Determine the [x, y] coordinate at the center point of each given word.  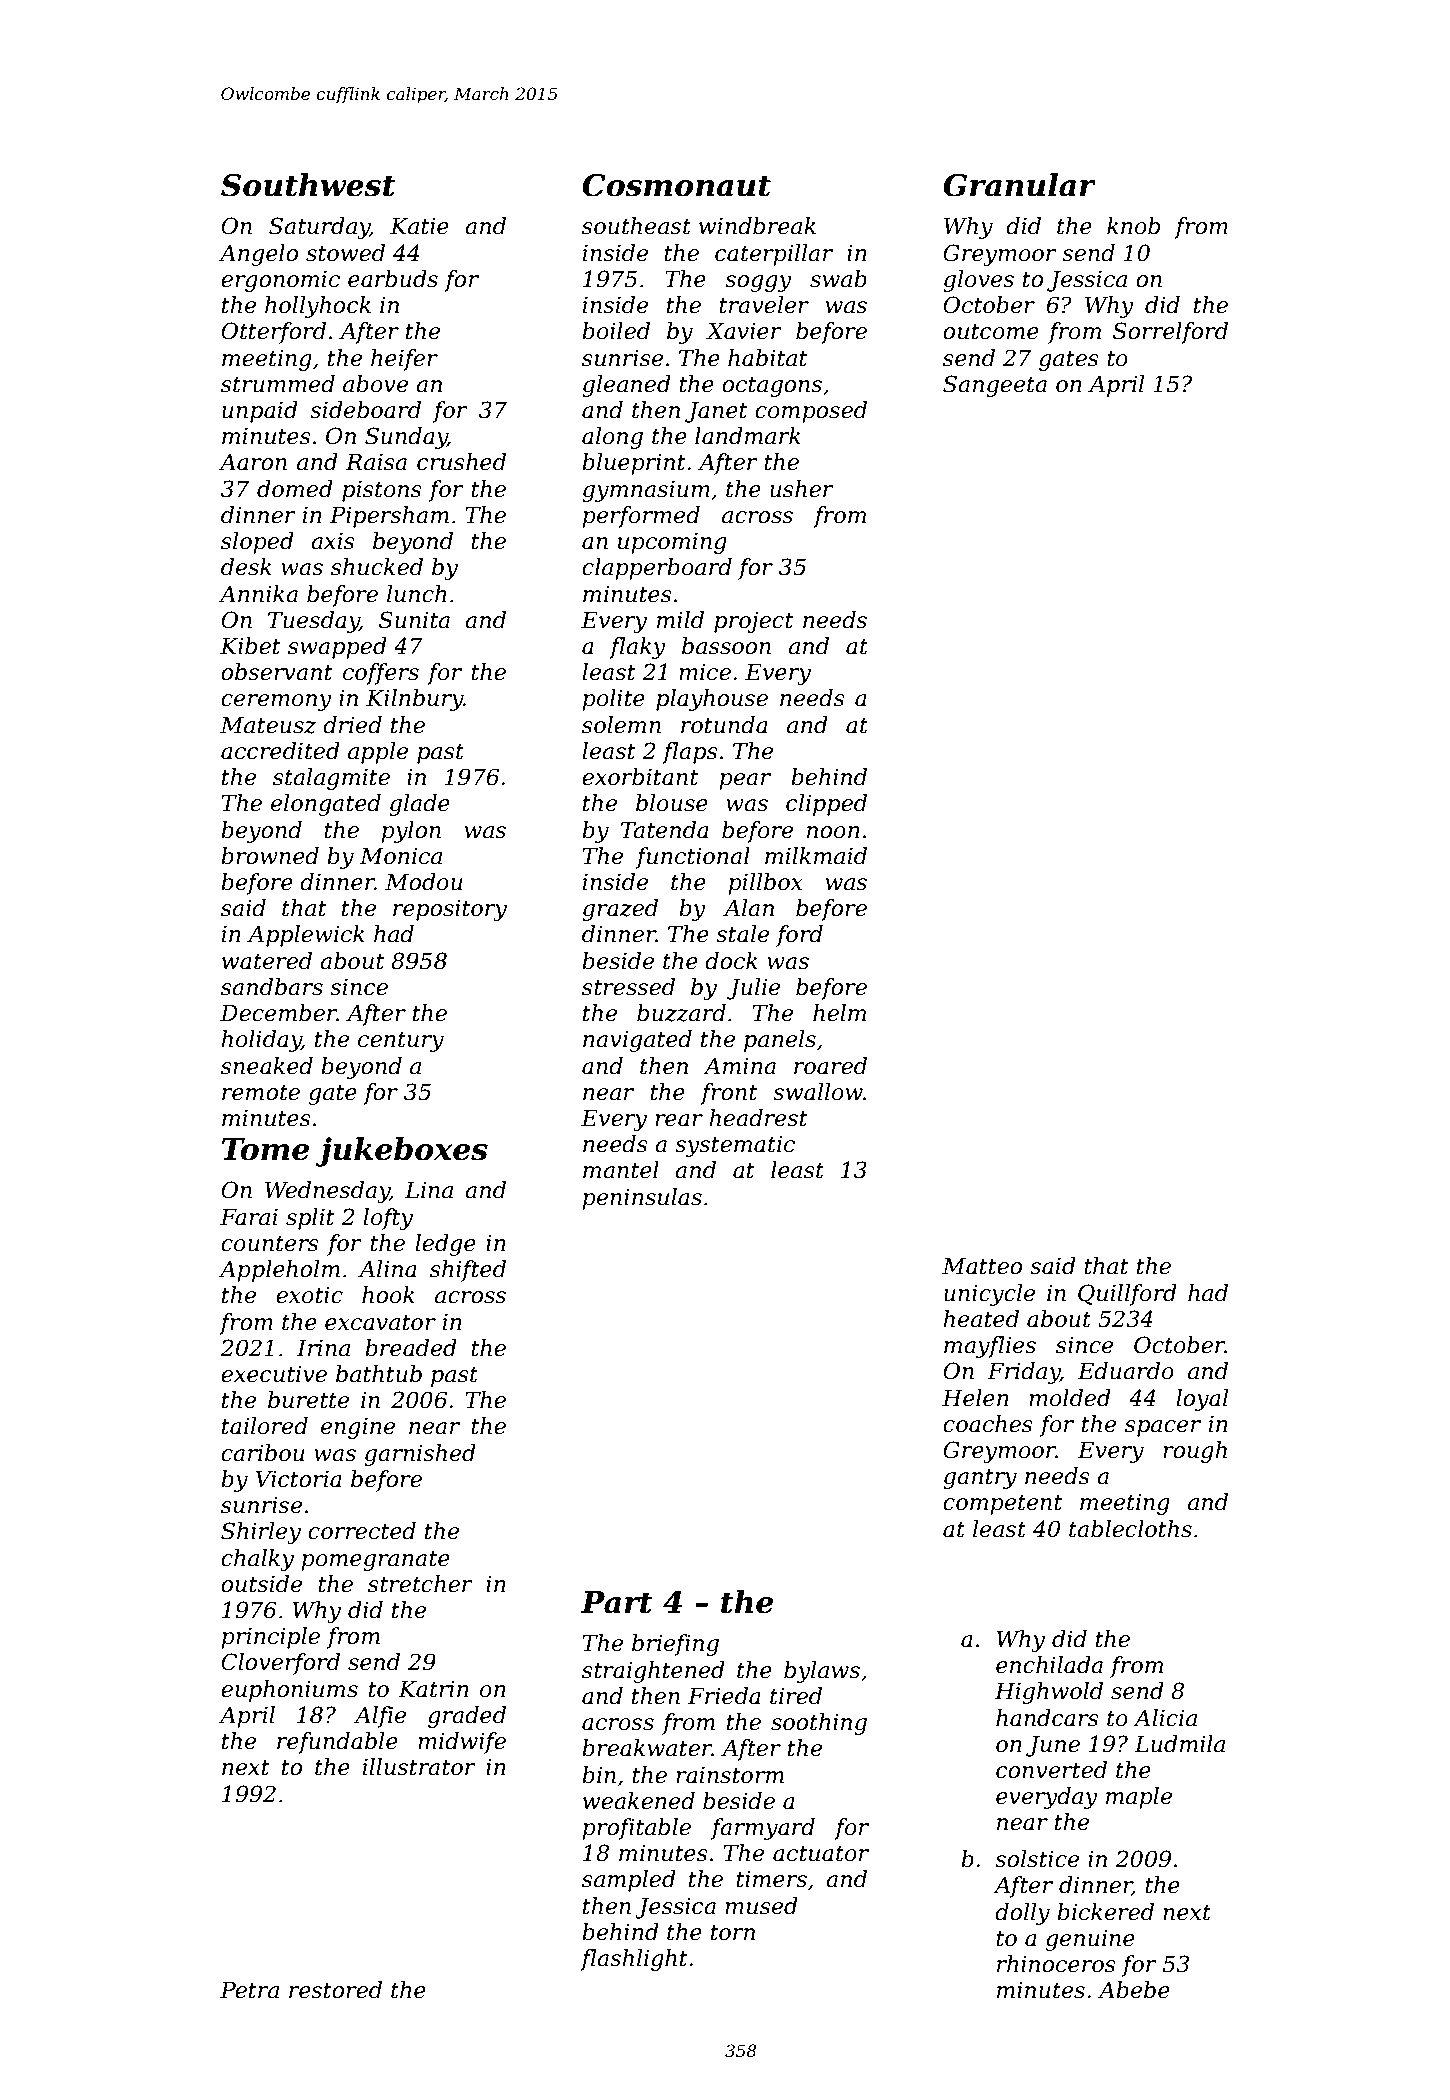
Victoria [299, 1479]
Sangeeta [995, 386]
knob [1133, 226]
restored [335, 1990]
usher [802, 489]
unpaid [260, 412]
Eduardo [1126, 1371]
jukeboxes [402, 1152]
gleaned [626, 386]
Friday [1023, 1373]
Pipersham [389, 517]
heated [981, 1319]
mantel [621, 1170]
